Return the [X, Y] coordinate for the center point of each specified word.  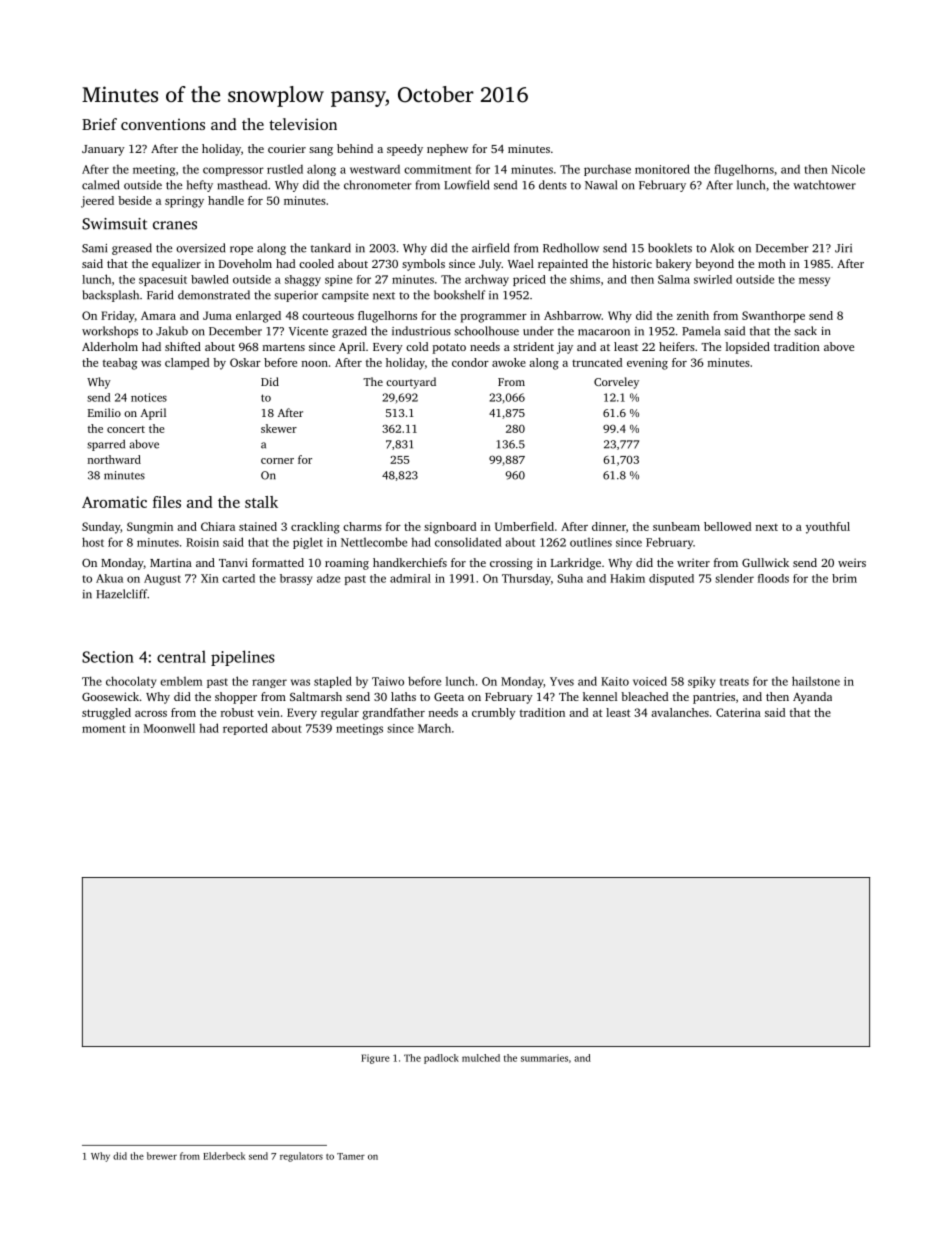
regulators [301, 1157]
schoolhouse [486, 331]
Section [108, 657]
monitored [662, 169]
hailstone [816, 681]
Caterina [738, 712]
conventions [163, 124]
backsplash [111, 296]
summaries [544, 1058]
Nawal [601, 185]
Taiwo [388, 681]
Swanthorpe [773, 317]
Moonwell [169, 728]
